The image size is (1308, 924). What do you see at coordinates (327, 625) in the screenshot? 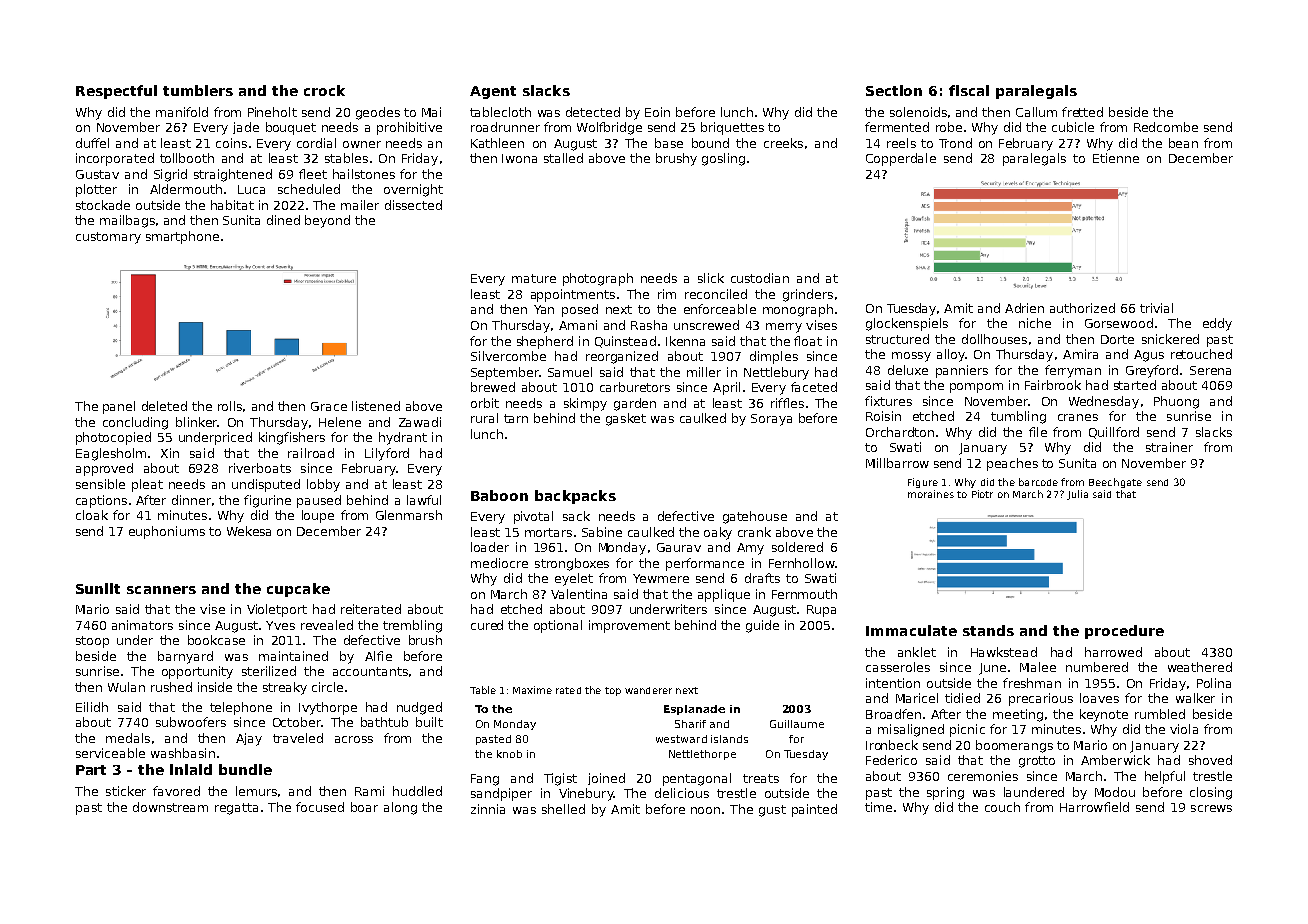
I see `revealed` at bounding box center [327, 625].
